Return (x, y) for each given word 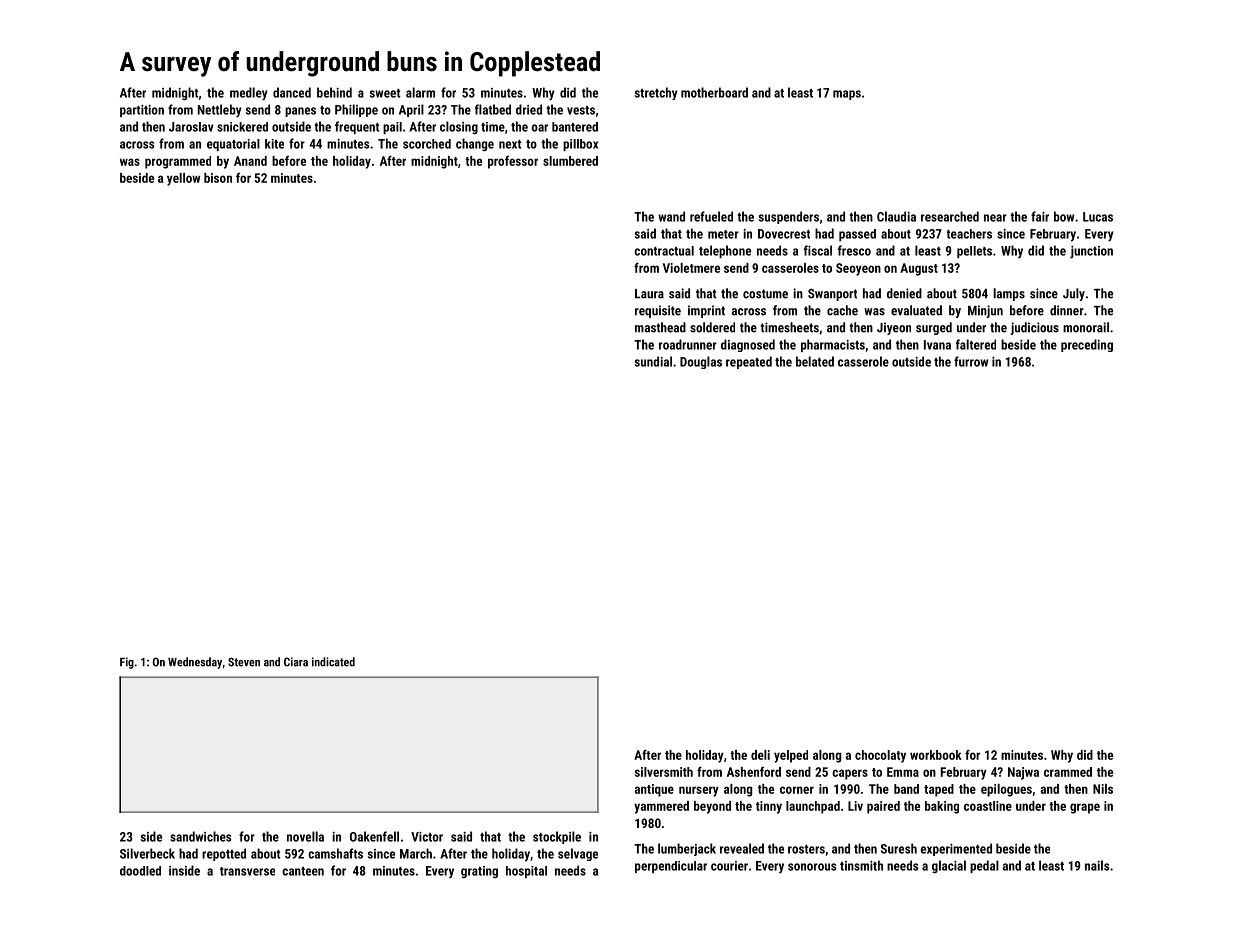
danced (292, 92)
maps (847, 95)
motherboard (714, 92)
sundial (653, 361)
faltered (976, 344)
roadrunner (688, 344)
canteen (303, 871)
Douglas (701, 362)
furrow (971, 361)
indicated (333, 662)
